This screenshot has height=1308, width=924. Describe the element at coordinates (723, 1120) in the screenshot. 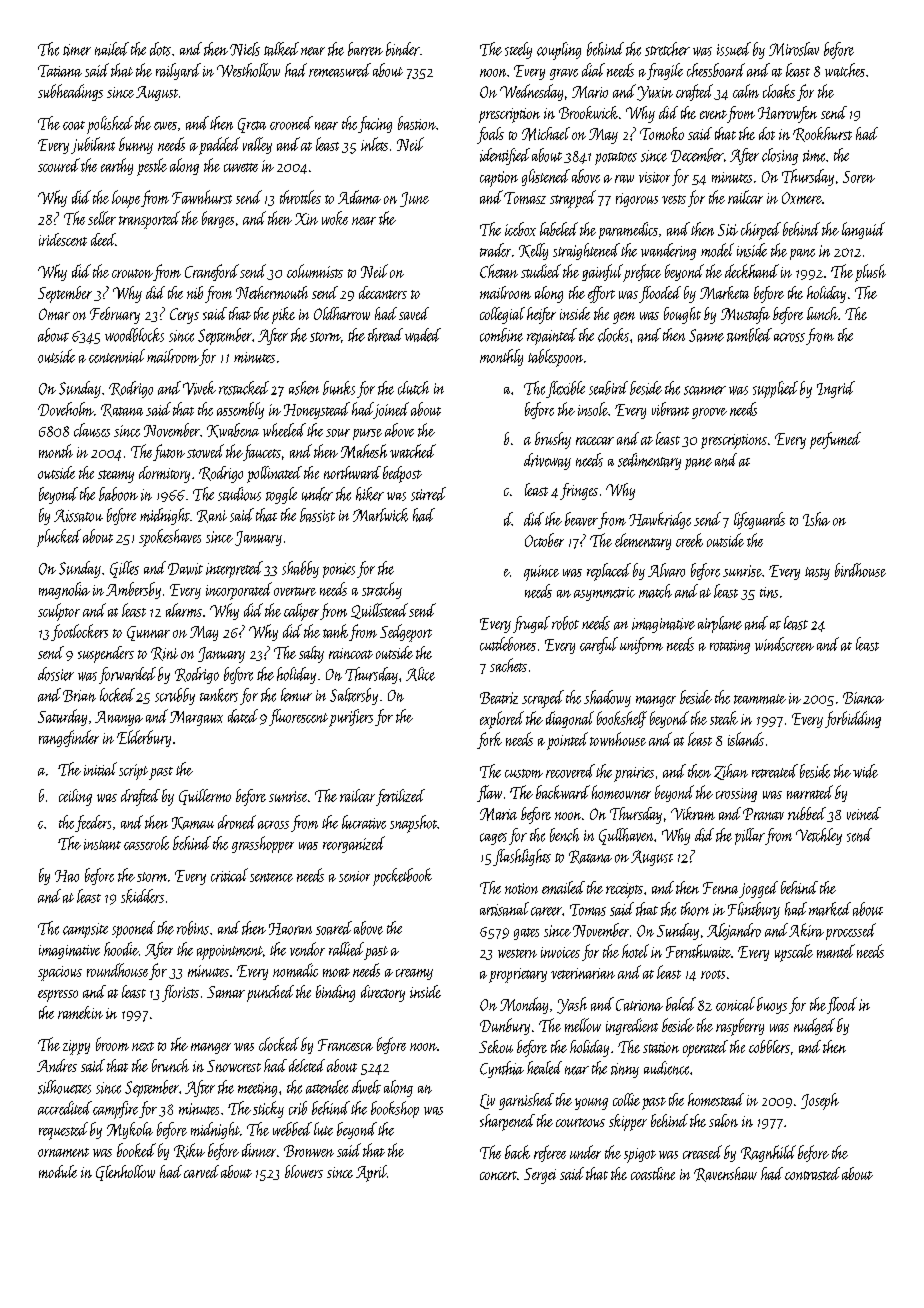

I see `salon` at that location.
